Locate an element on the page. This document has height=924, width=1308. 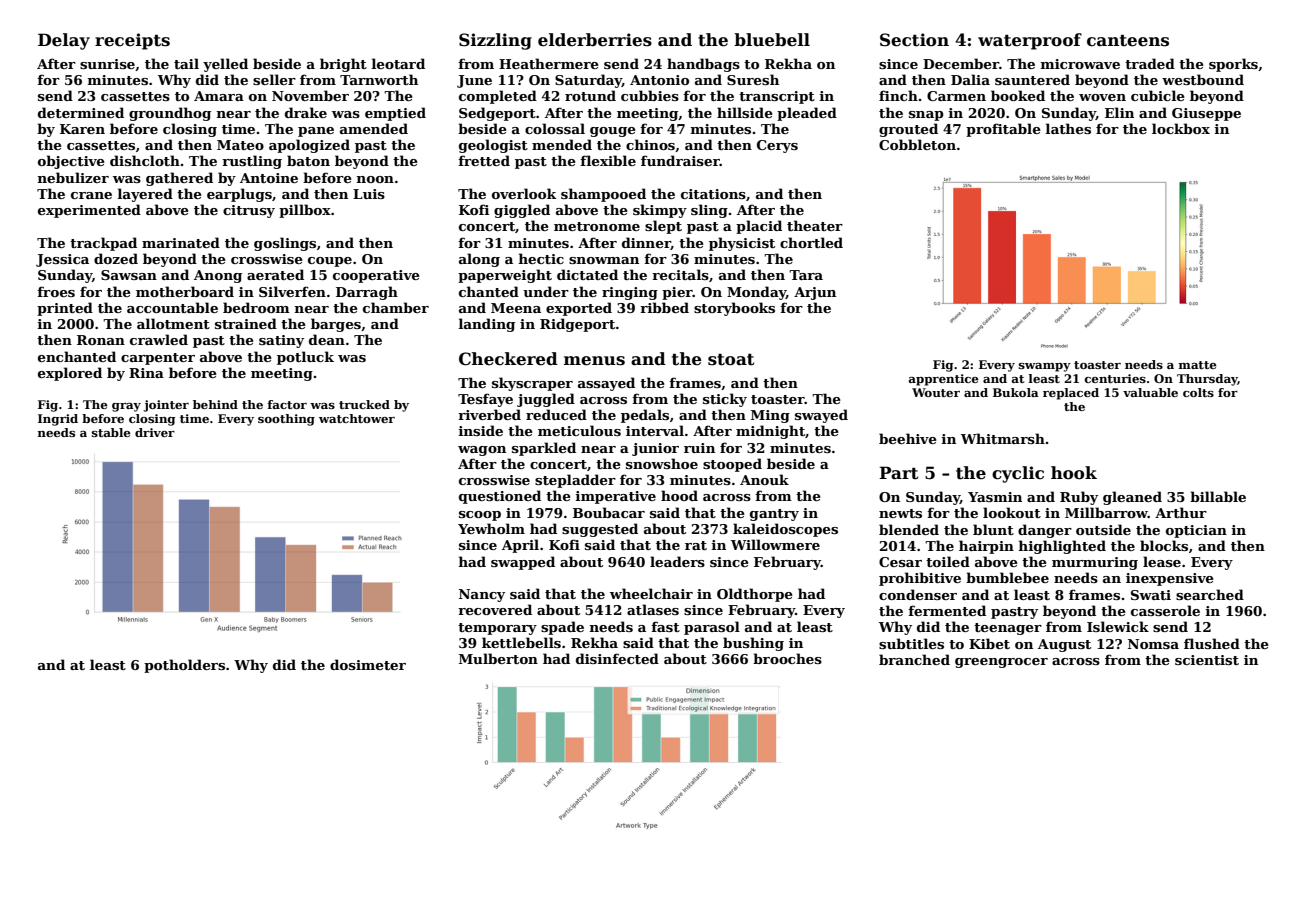
billable is located at coordinates (1218, 496).
